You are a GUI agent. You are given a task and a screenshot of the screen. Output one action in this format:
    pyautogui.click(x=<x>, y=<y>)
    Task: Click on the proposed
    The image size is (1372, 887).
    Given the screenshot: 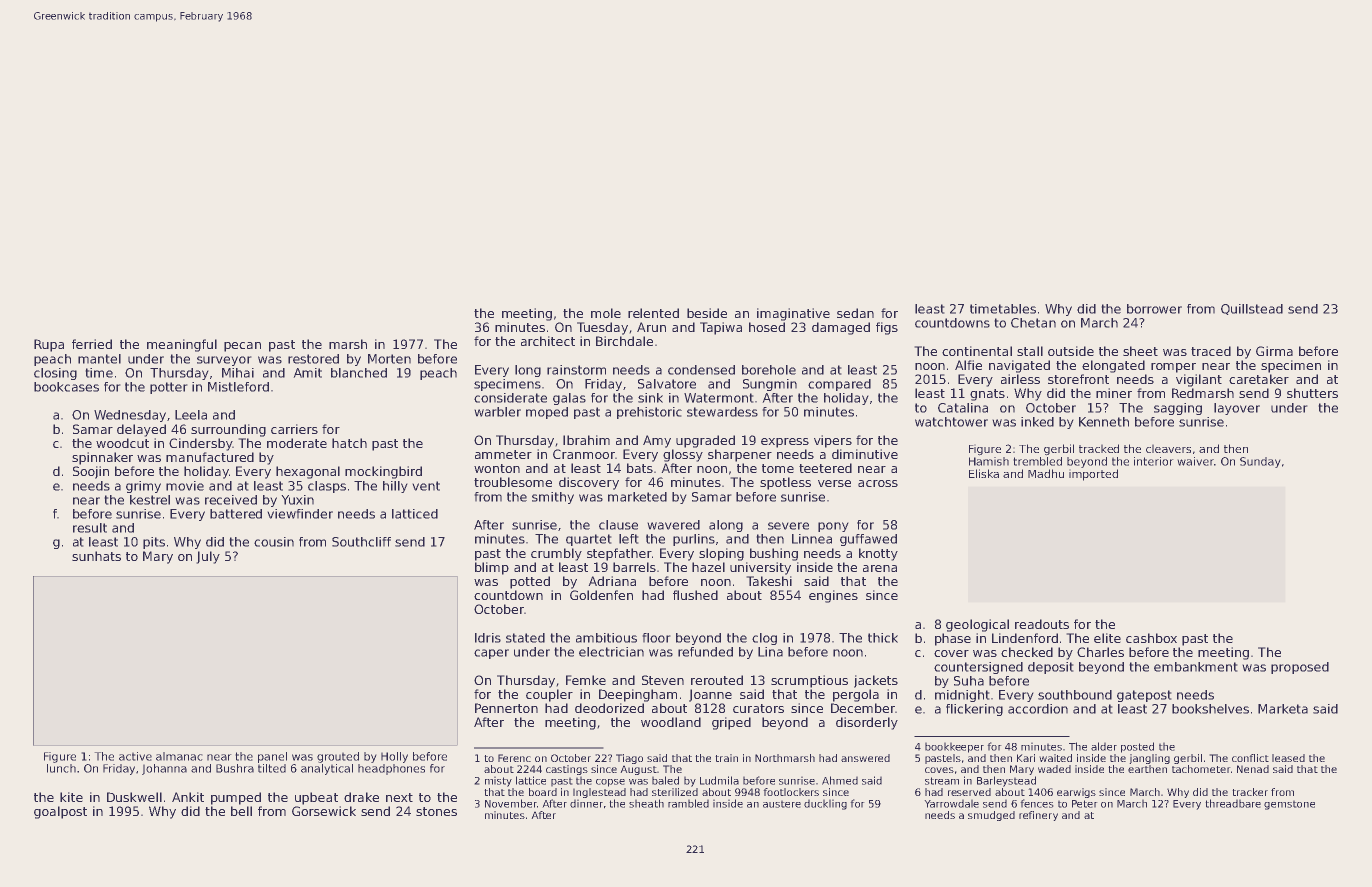 What is the action you would take?
    pyautogui.click(x=1300, y=668)
